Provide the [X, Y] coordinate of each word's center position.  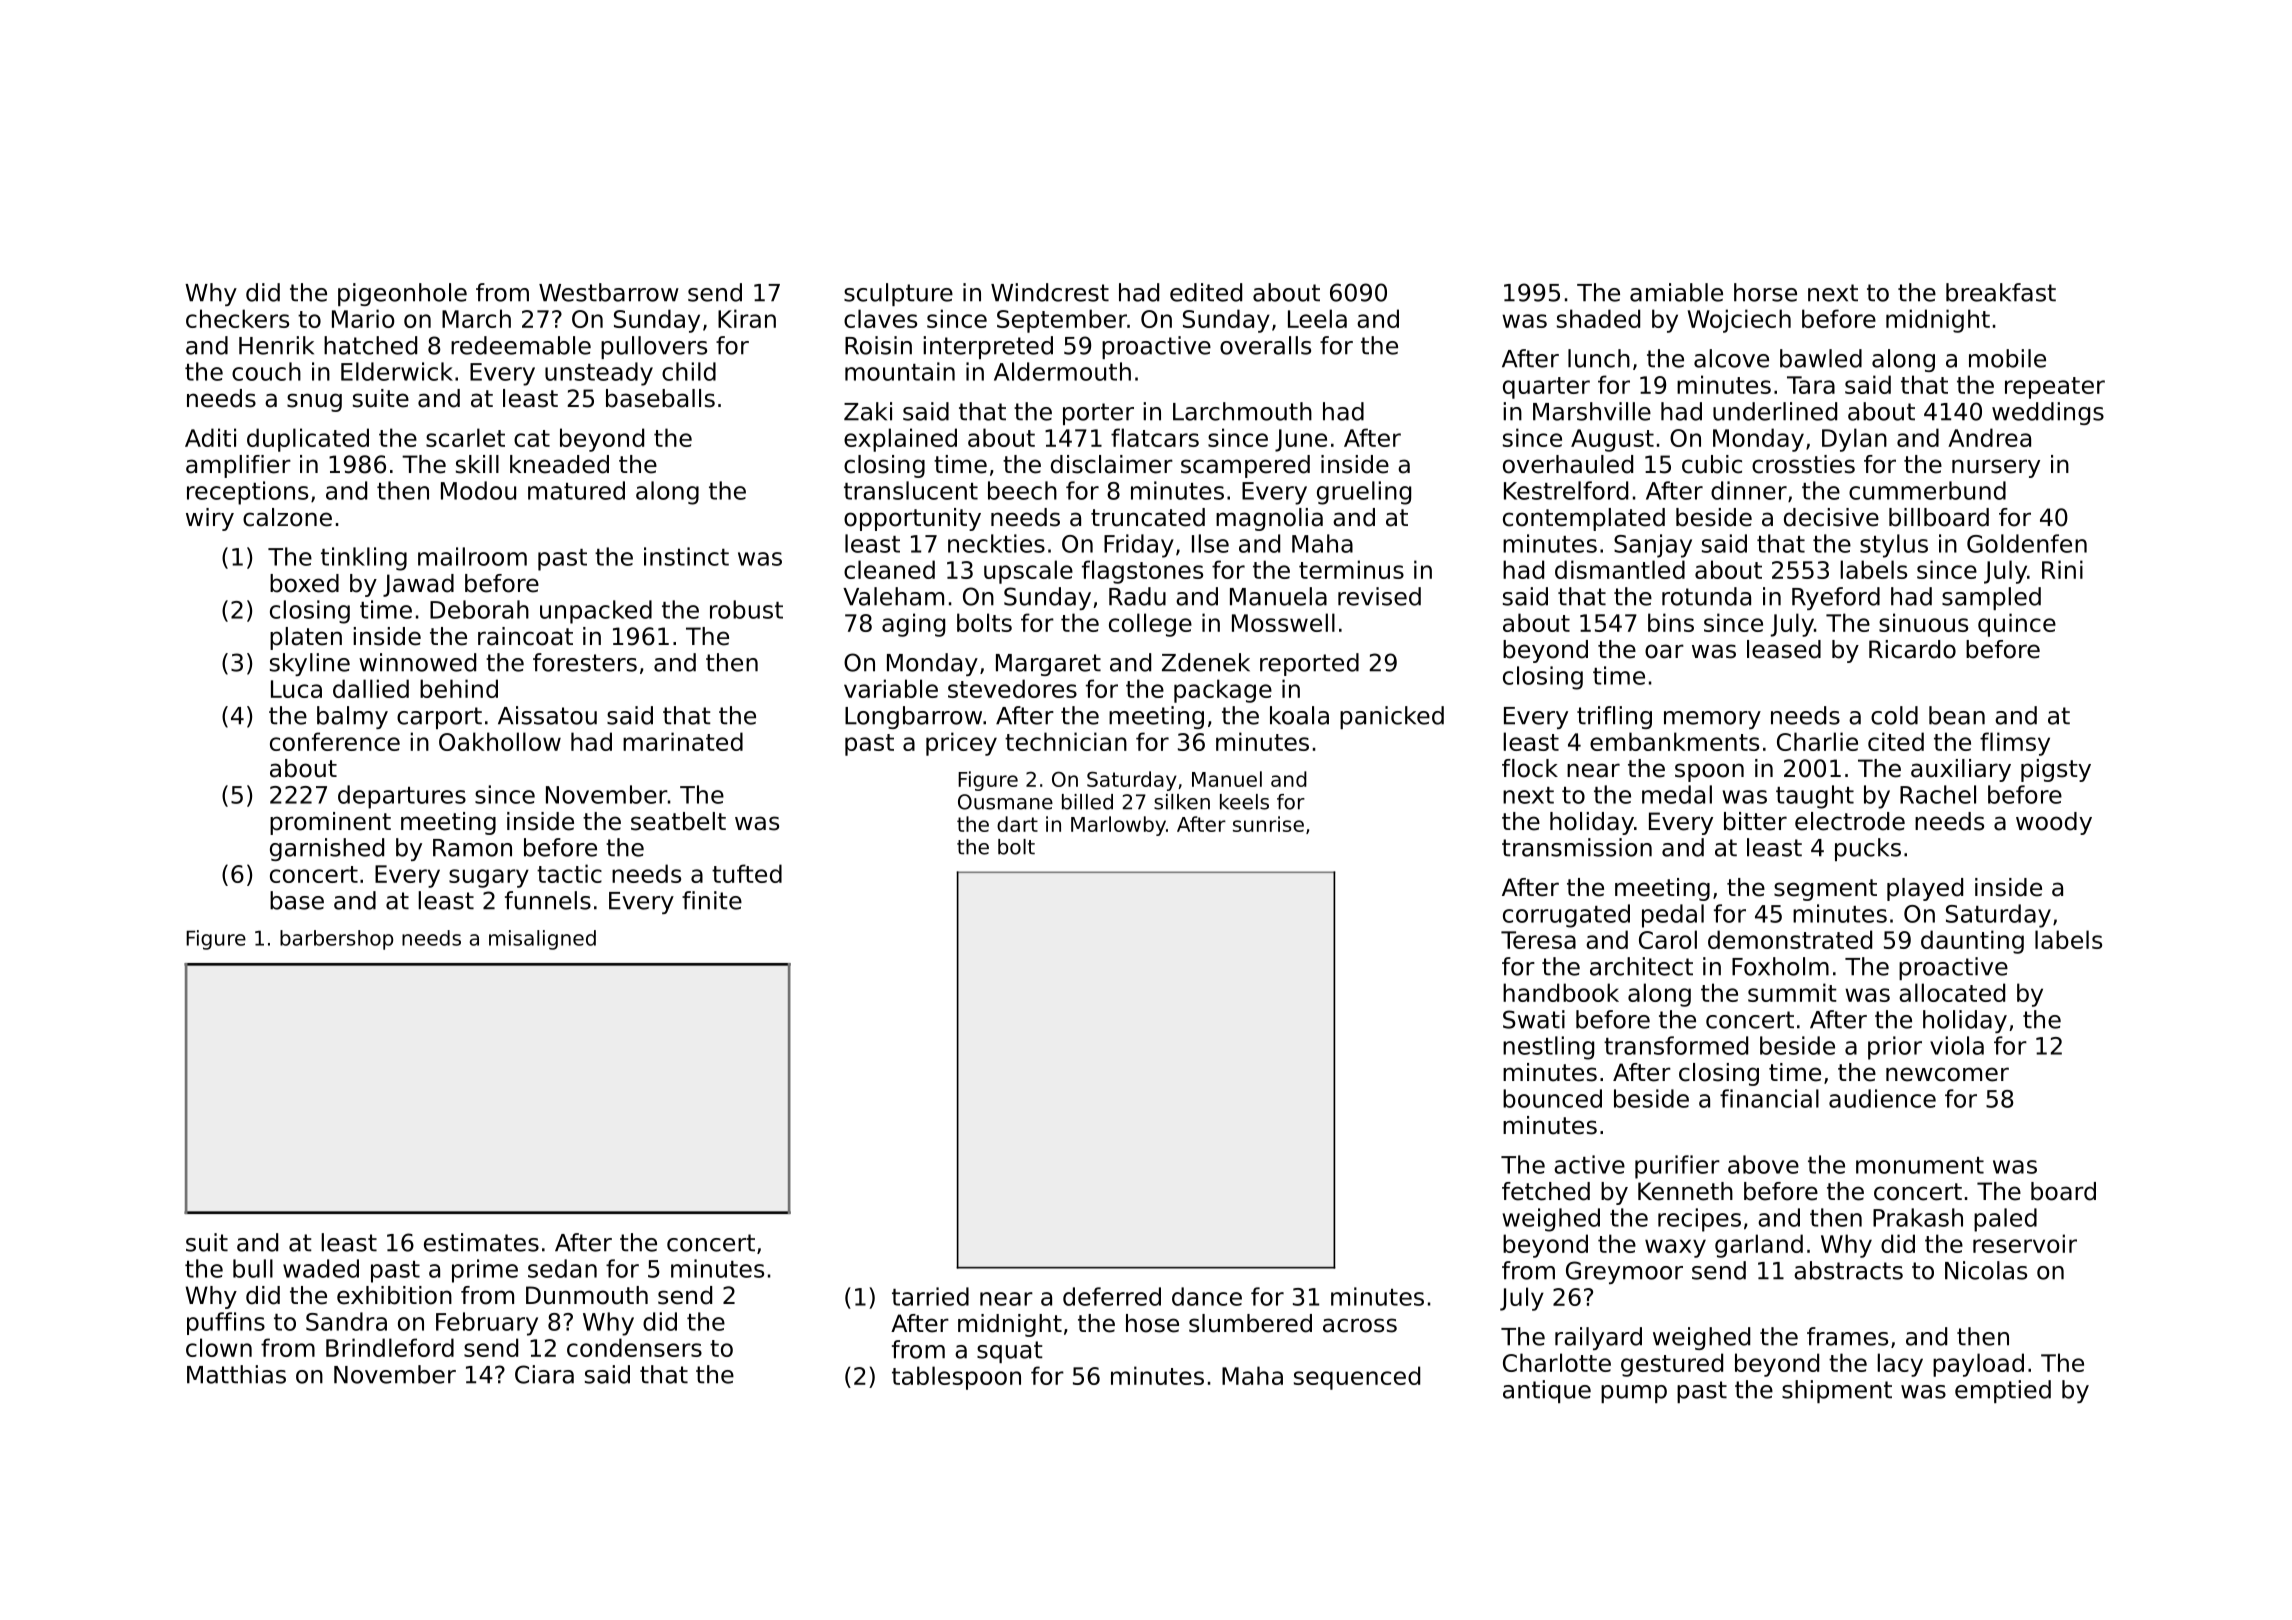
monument [1920, 1165]
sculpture [898, 294]
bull [253, 1268]
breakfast [2001, 292]
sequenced [1357, 1378]
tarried [930, 1296]
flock [1530, 768]
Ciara [544, 1374]
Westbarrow [609, 292]
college [1150, 625]
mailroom [472, 556]
